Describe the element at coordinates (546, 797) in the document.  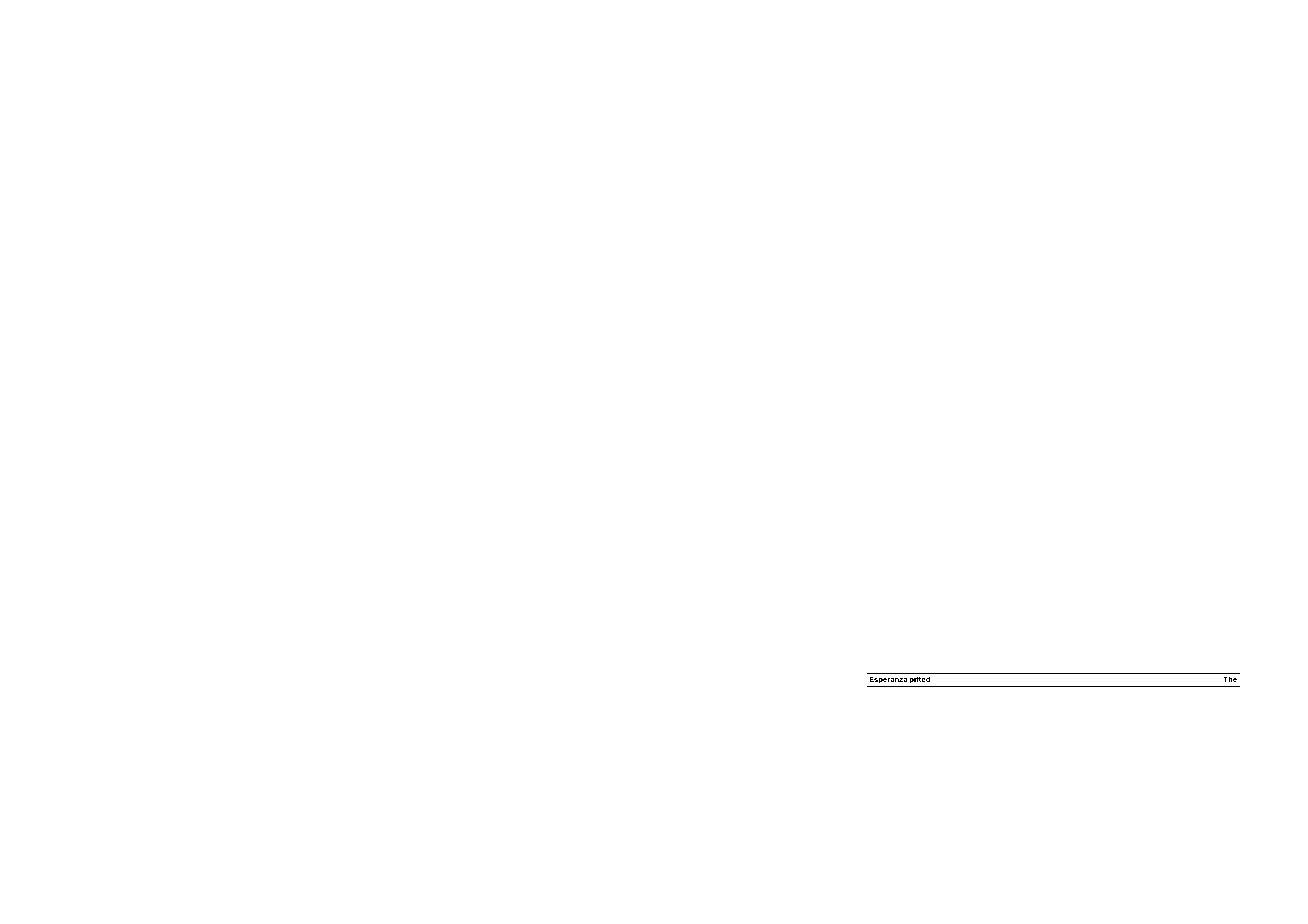
I see `whetstone` at that location.
